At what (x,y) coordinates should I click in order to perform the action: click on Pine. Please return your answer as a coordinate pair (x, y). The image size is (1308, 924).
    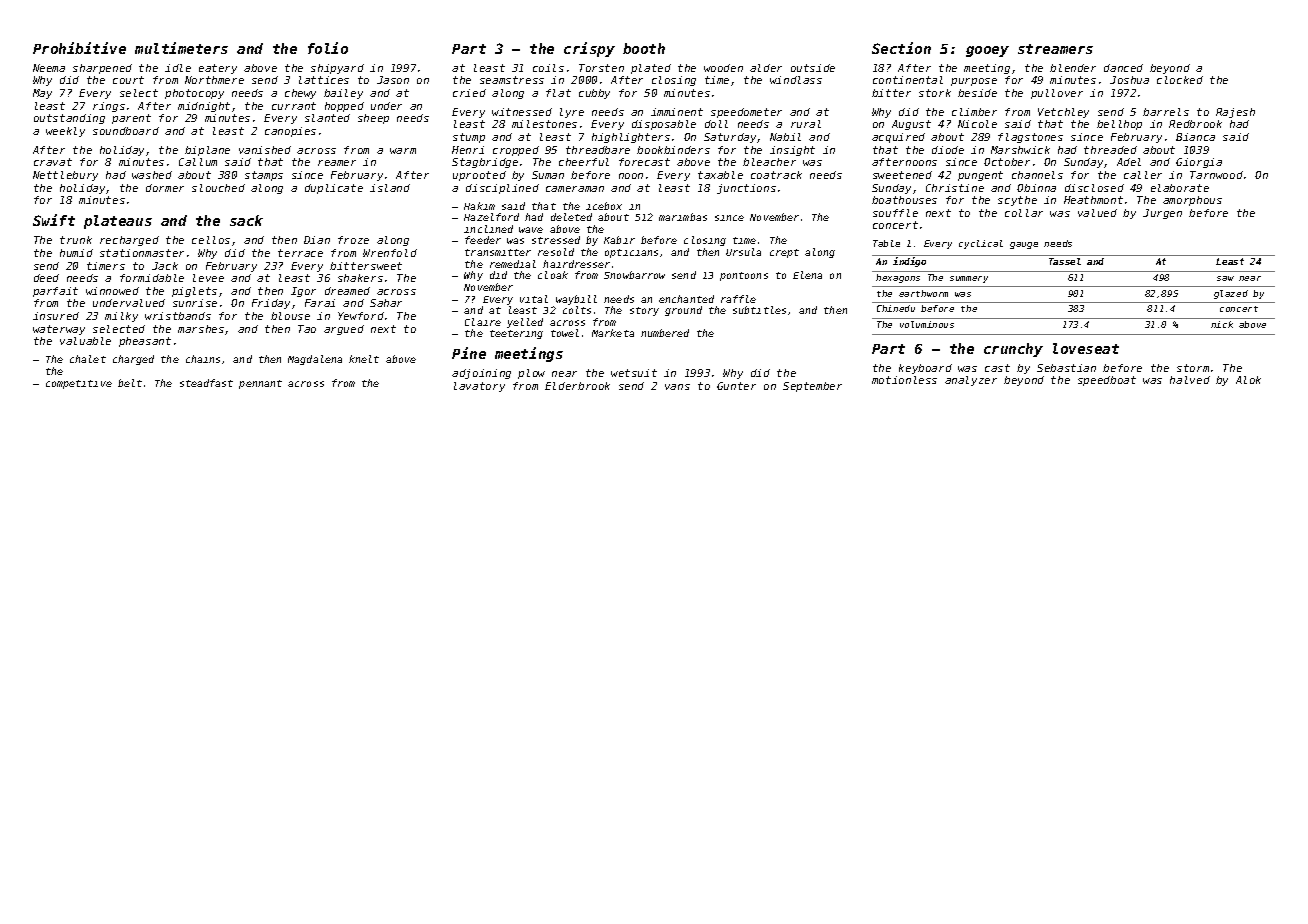
    Looking at the image, I should click on (469, 353).
